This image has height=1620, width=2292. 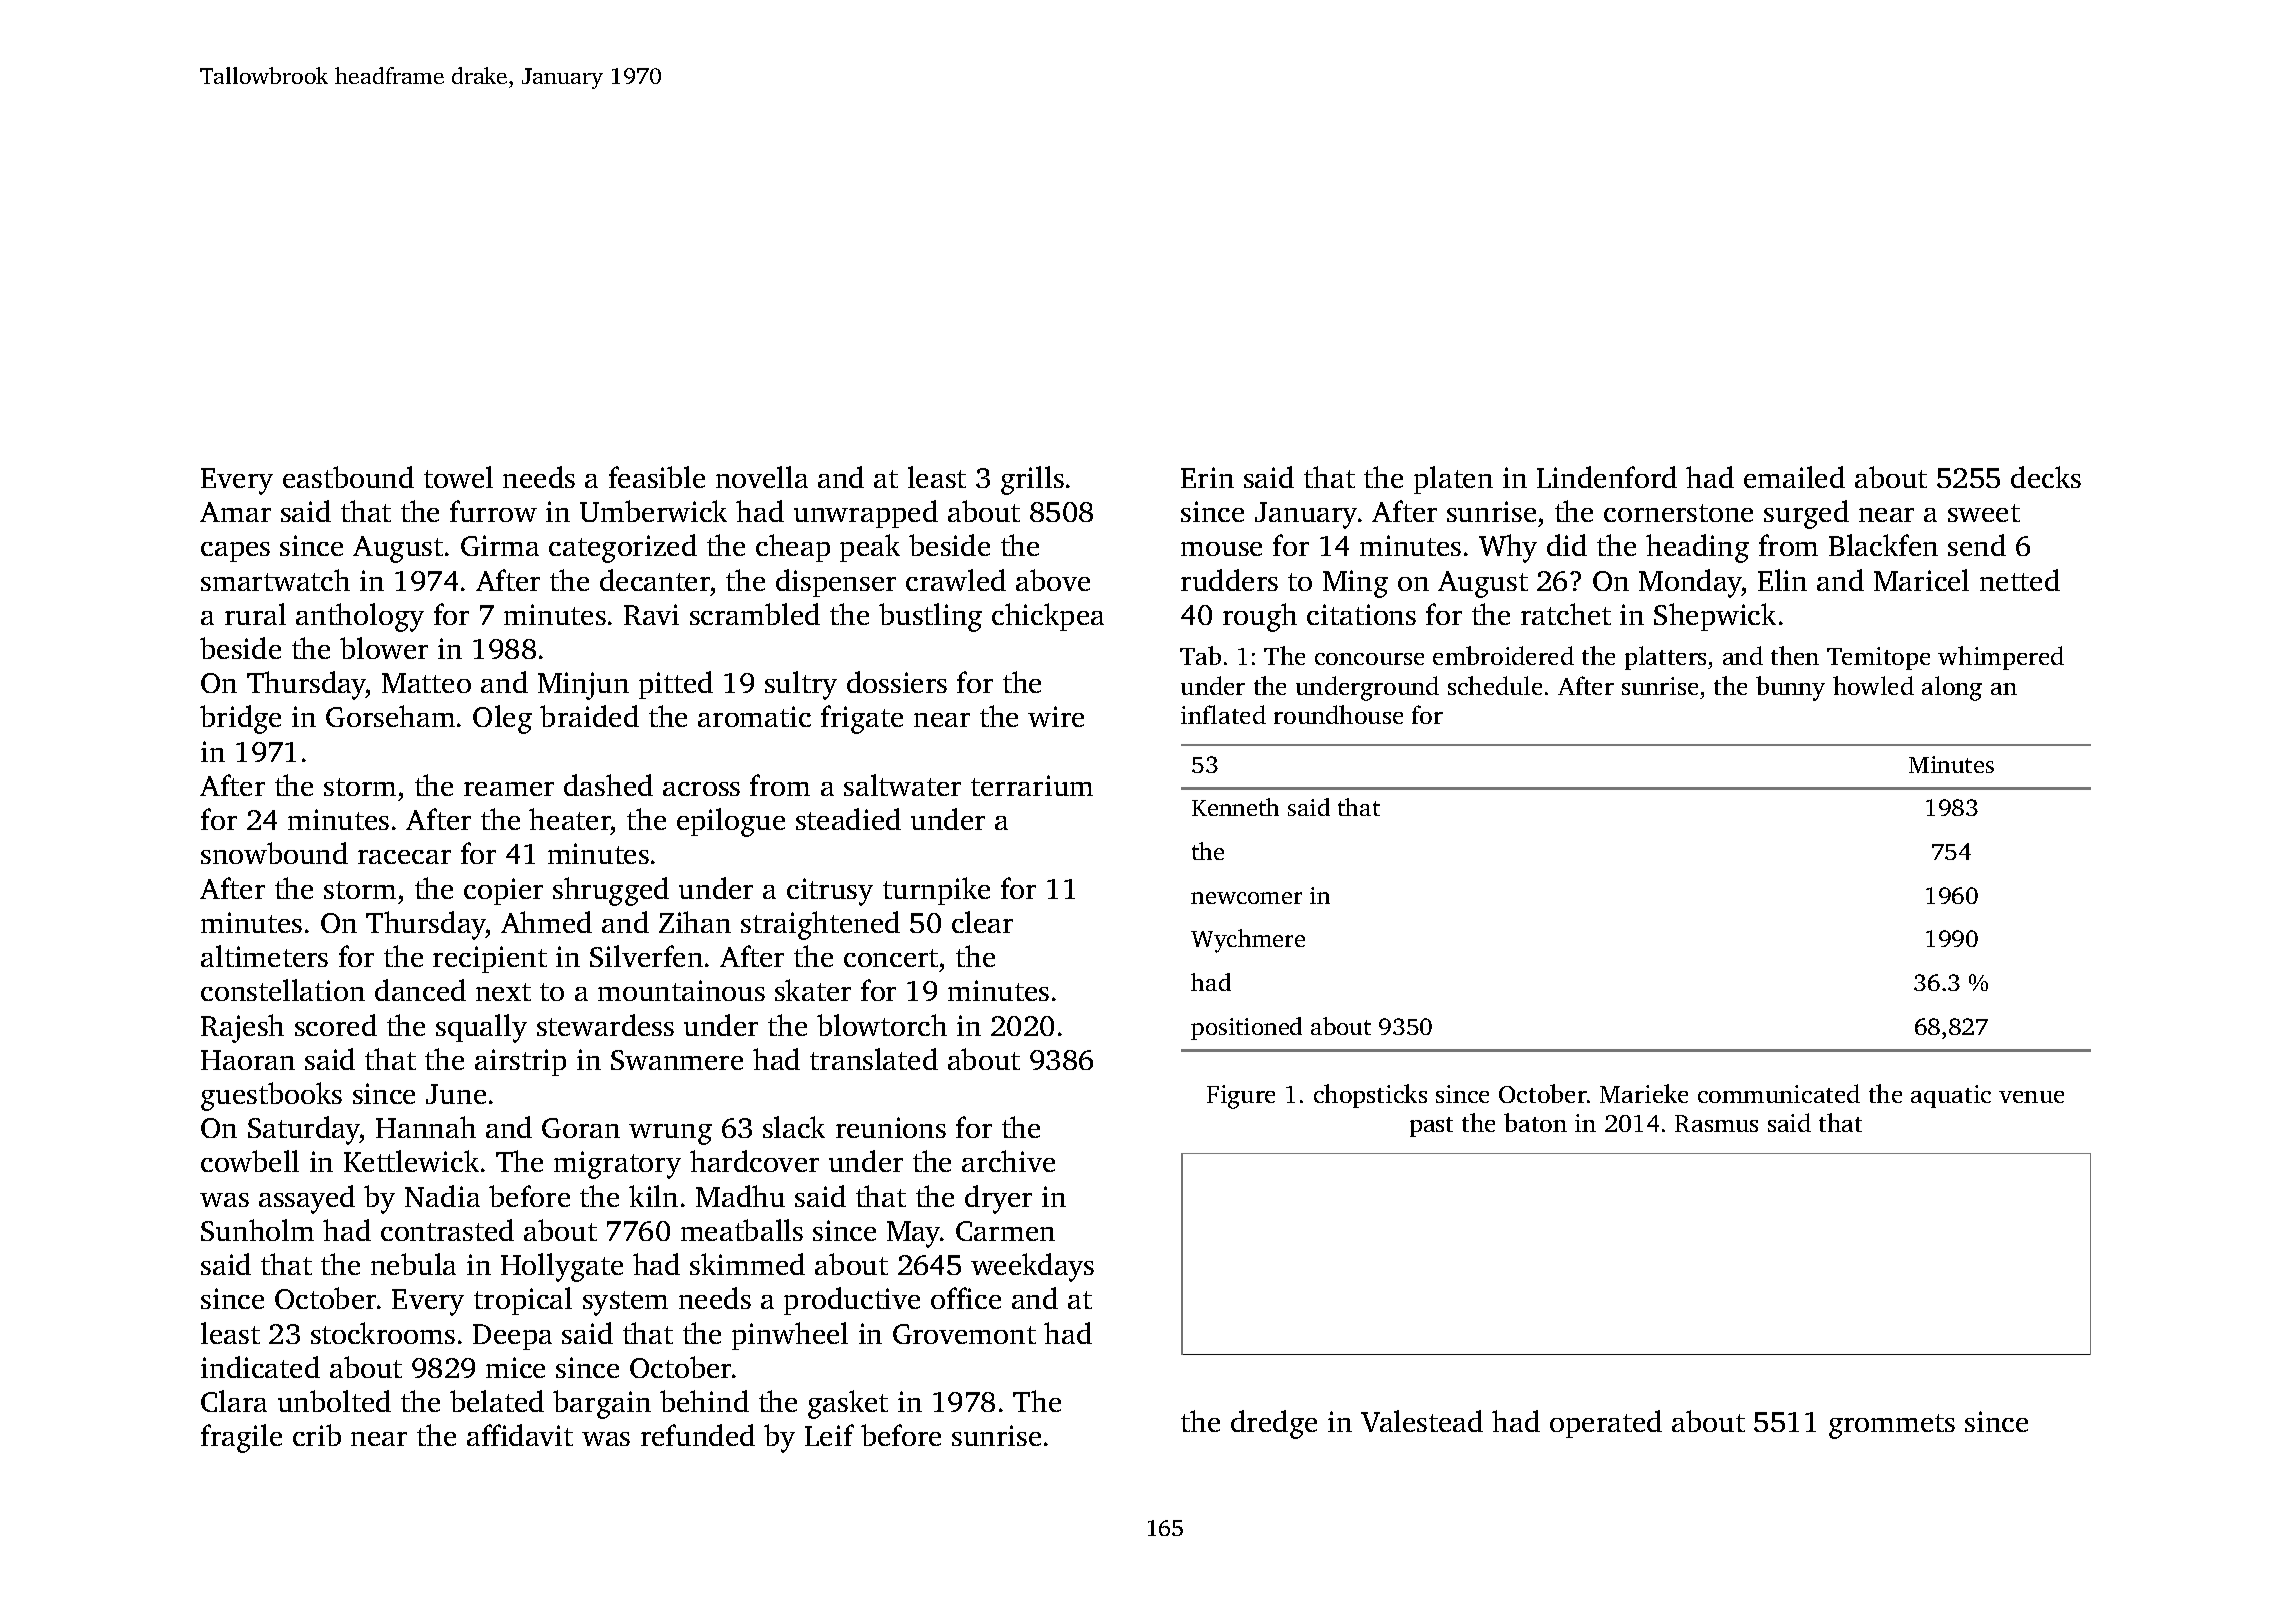 I want to click on then, so click(x=1795, y=655).
